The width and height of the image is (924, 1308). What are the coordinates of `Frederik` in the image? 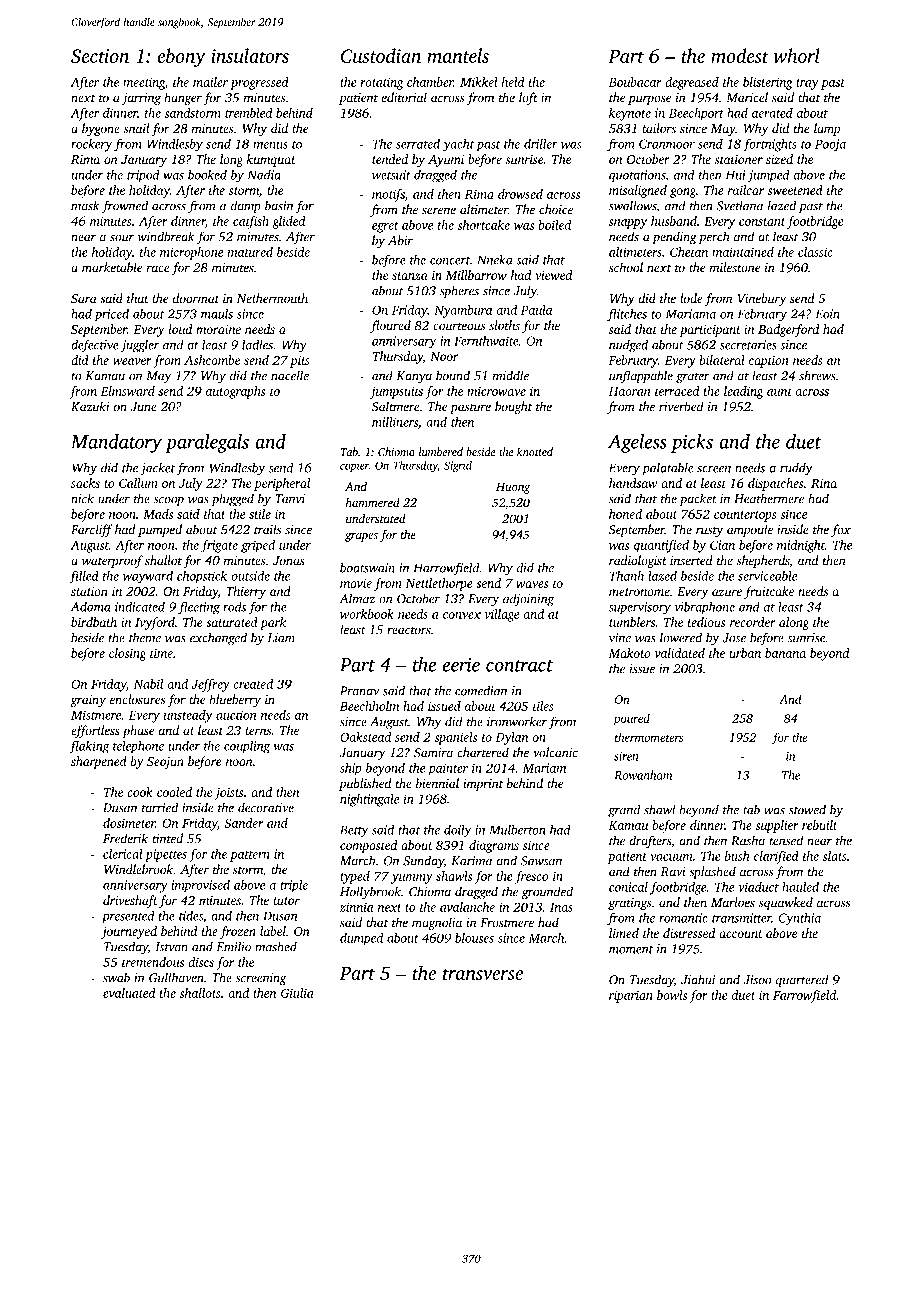 It's located at (125, 838).
